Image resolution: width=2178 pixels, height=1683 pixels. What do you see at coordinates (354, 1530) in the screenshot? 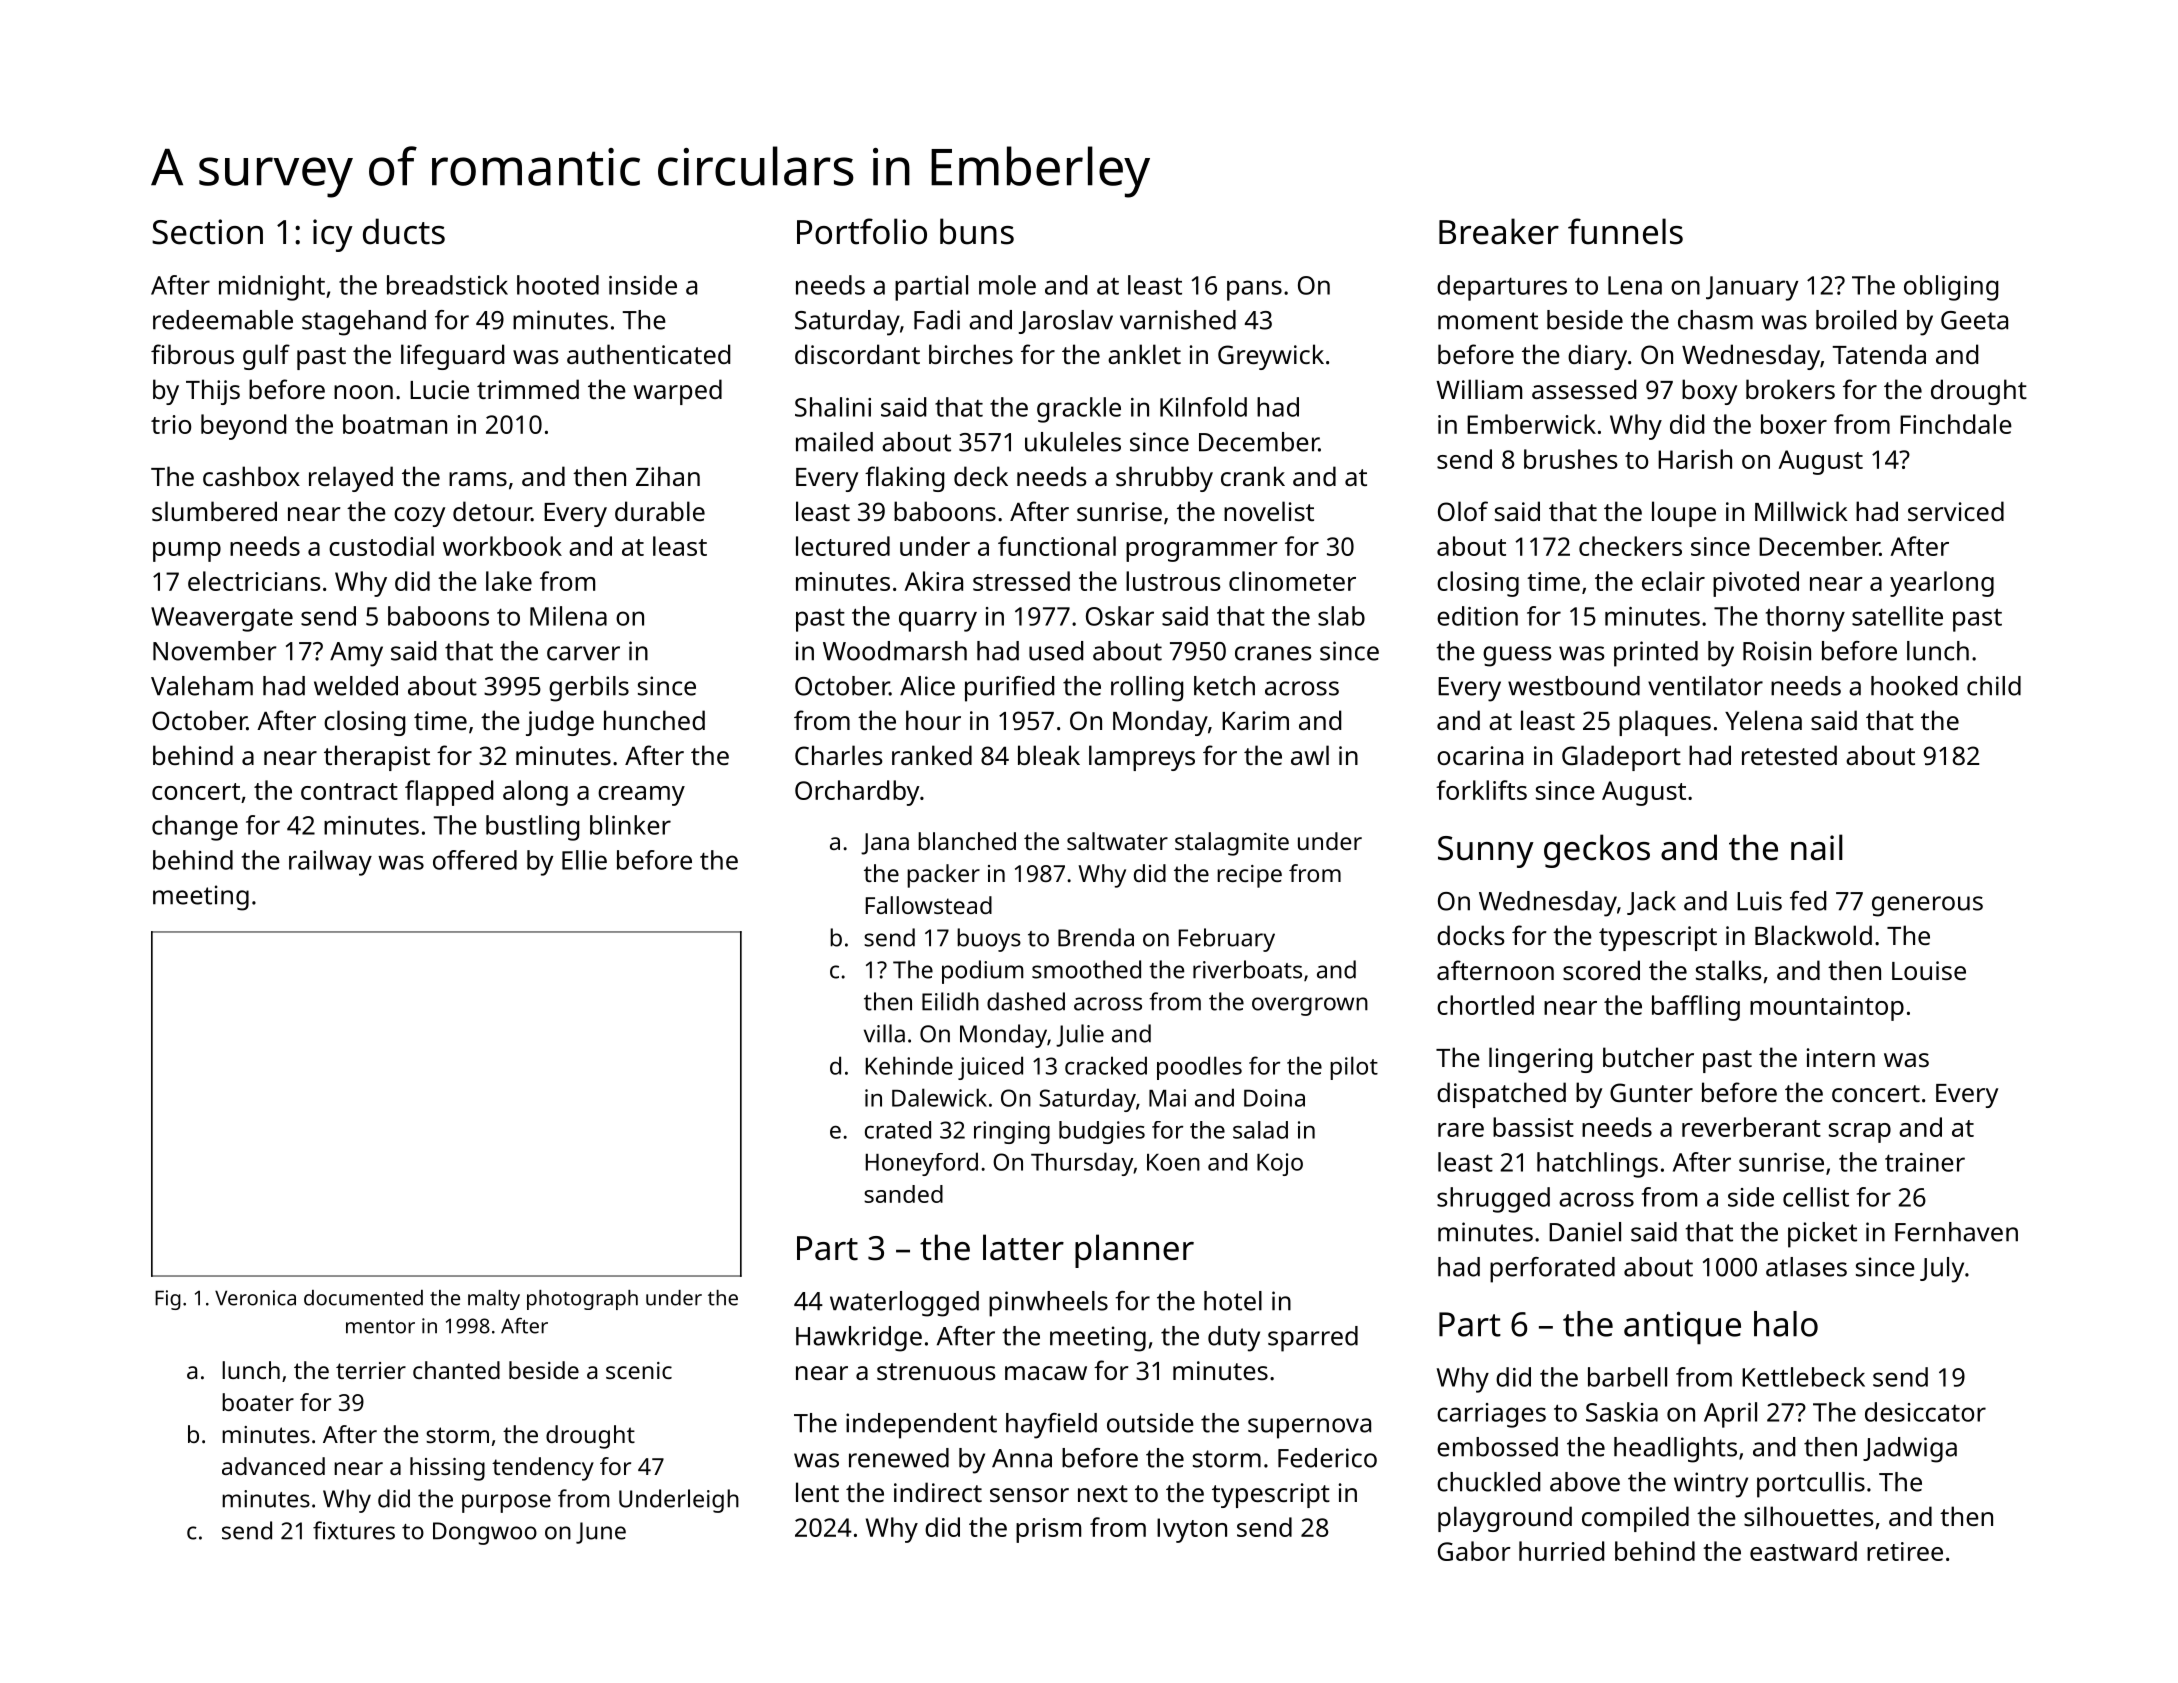
I see `fixtures` at bounding box center [354, 1530].
